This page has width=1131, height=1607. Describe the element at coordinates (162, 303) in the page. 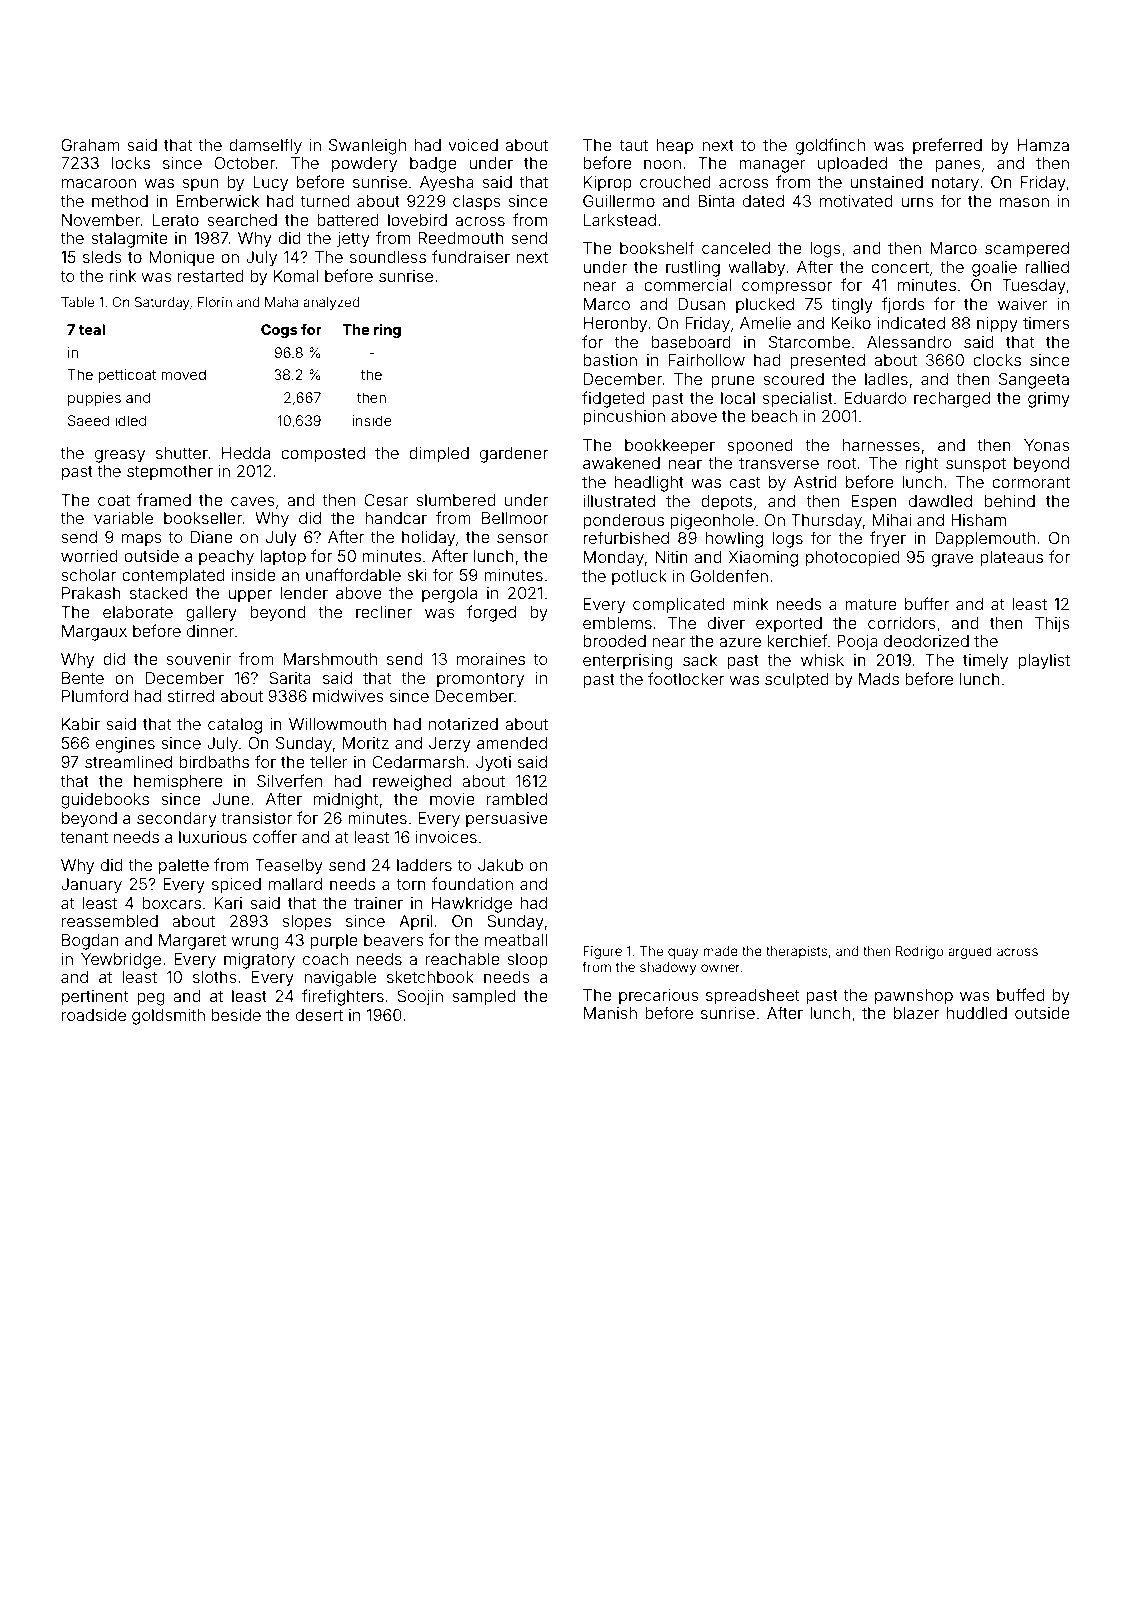

I see `Saturday` at that location.
